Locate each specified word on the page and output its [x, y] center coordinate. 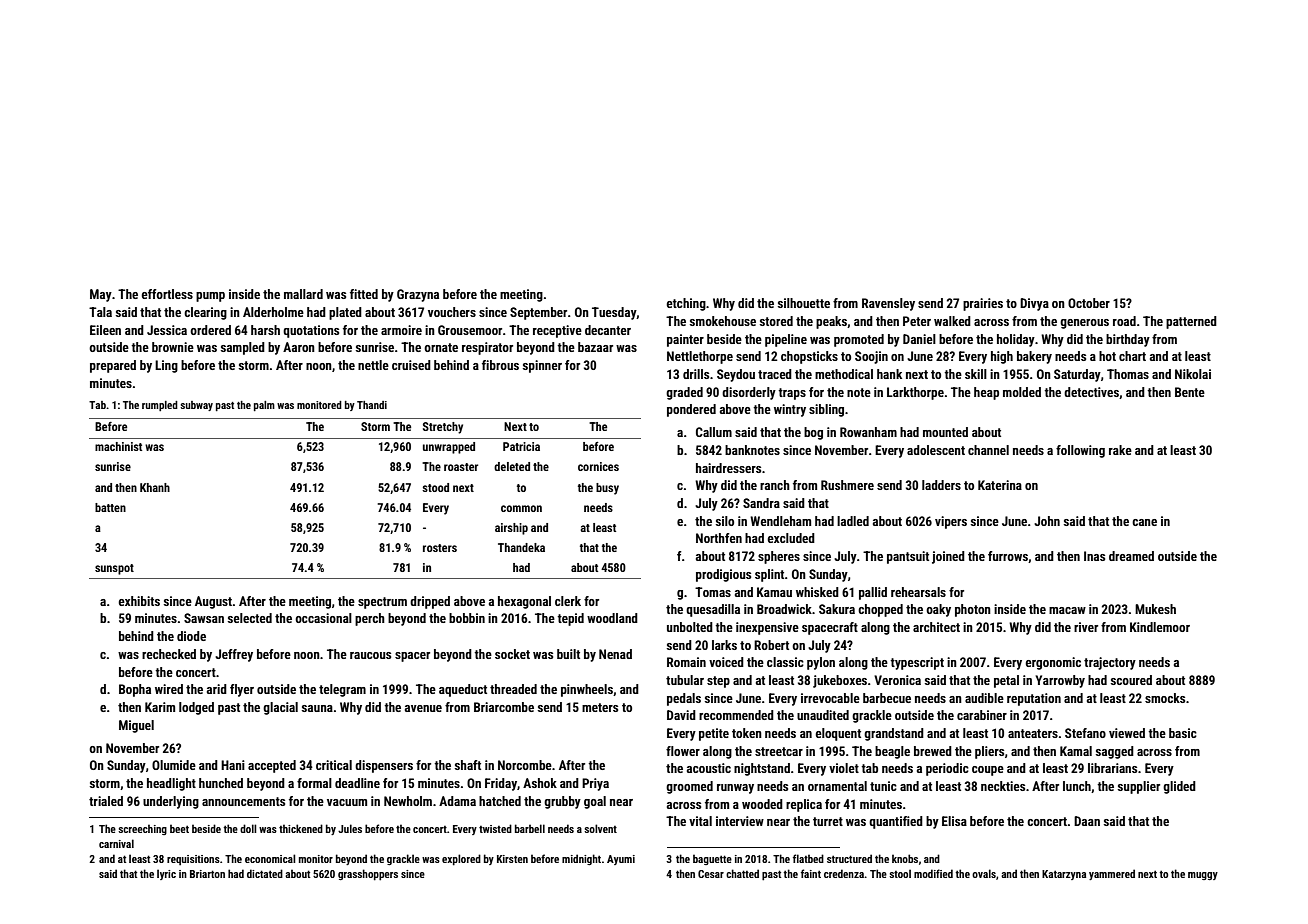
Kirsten [512, 859]
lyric [166, 874]
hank [889, 374]
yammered [1112, 874]
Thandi [372, 405]
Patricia [521, 446]
